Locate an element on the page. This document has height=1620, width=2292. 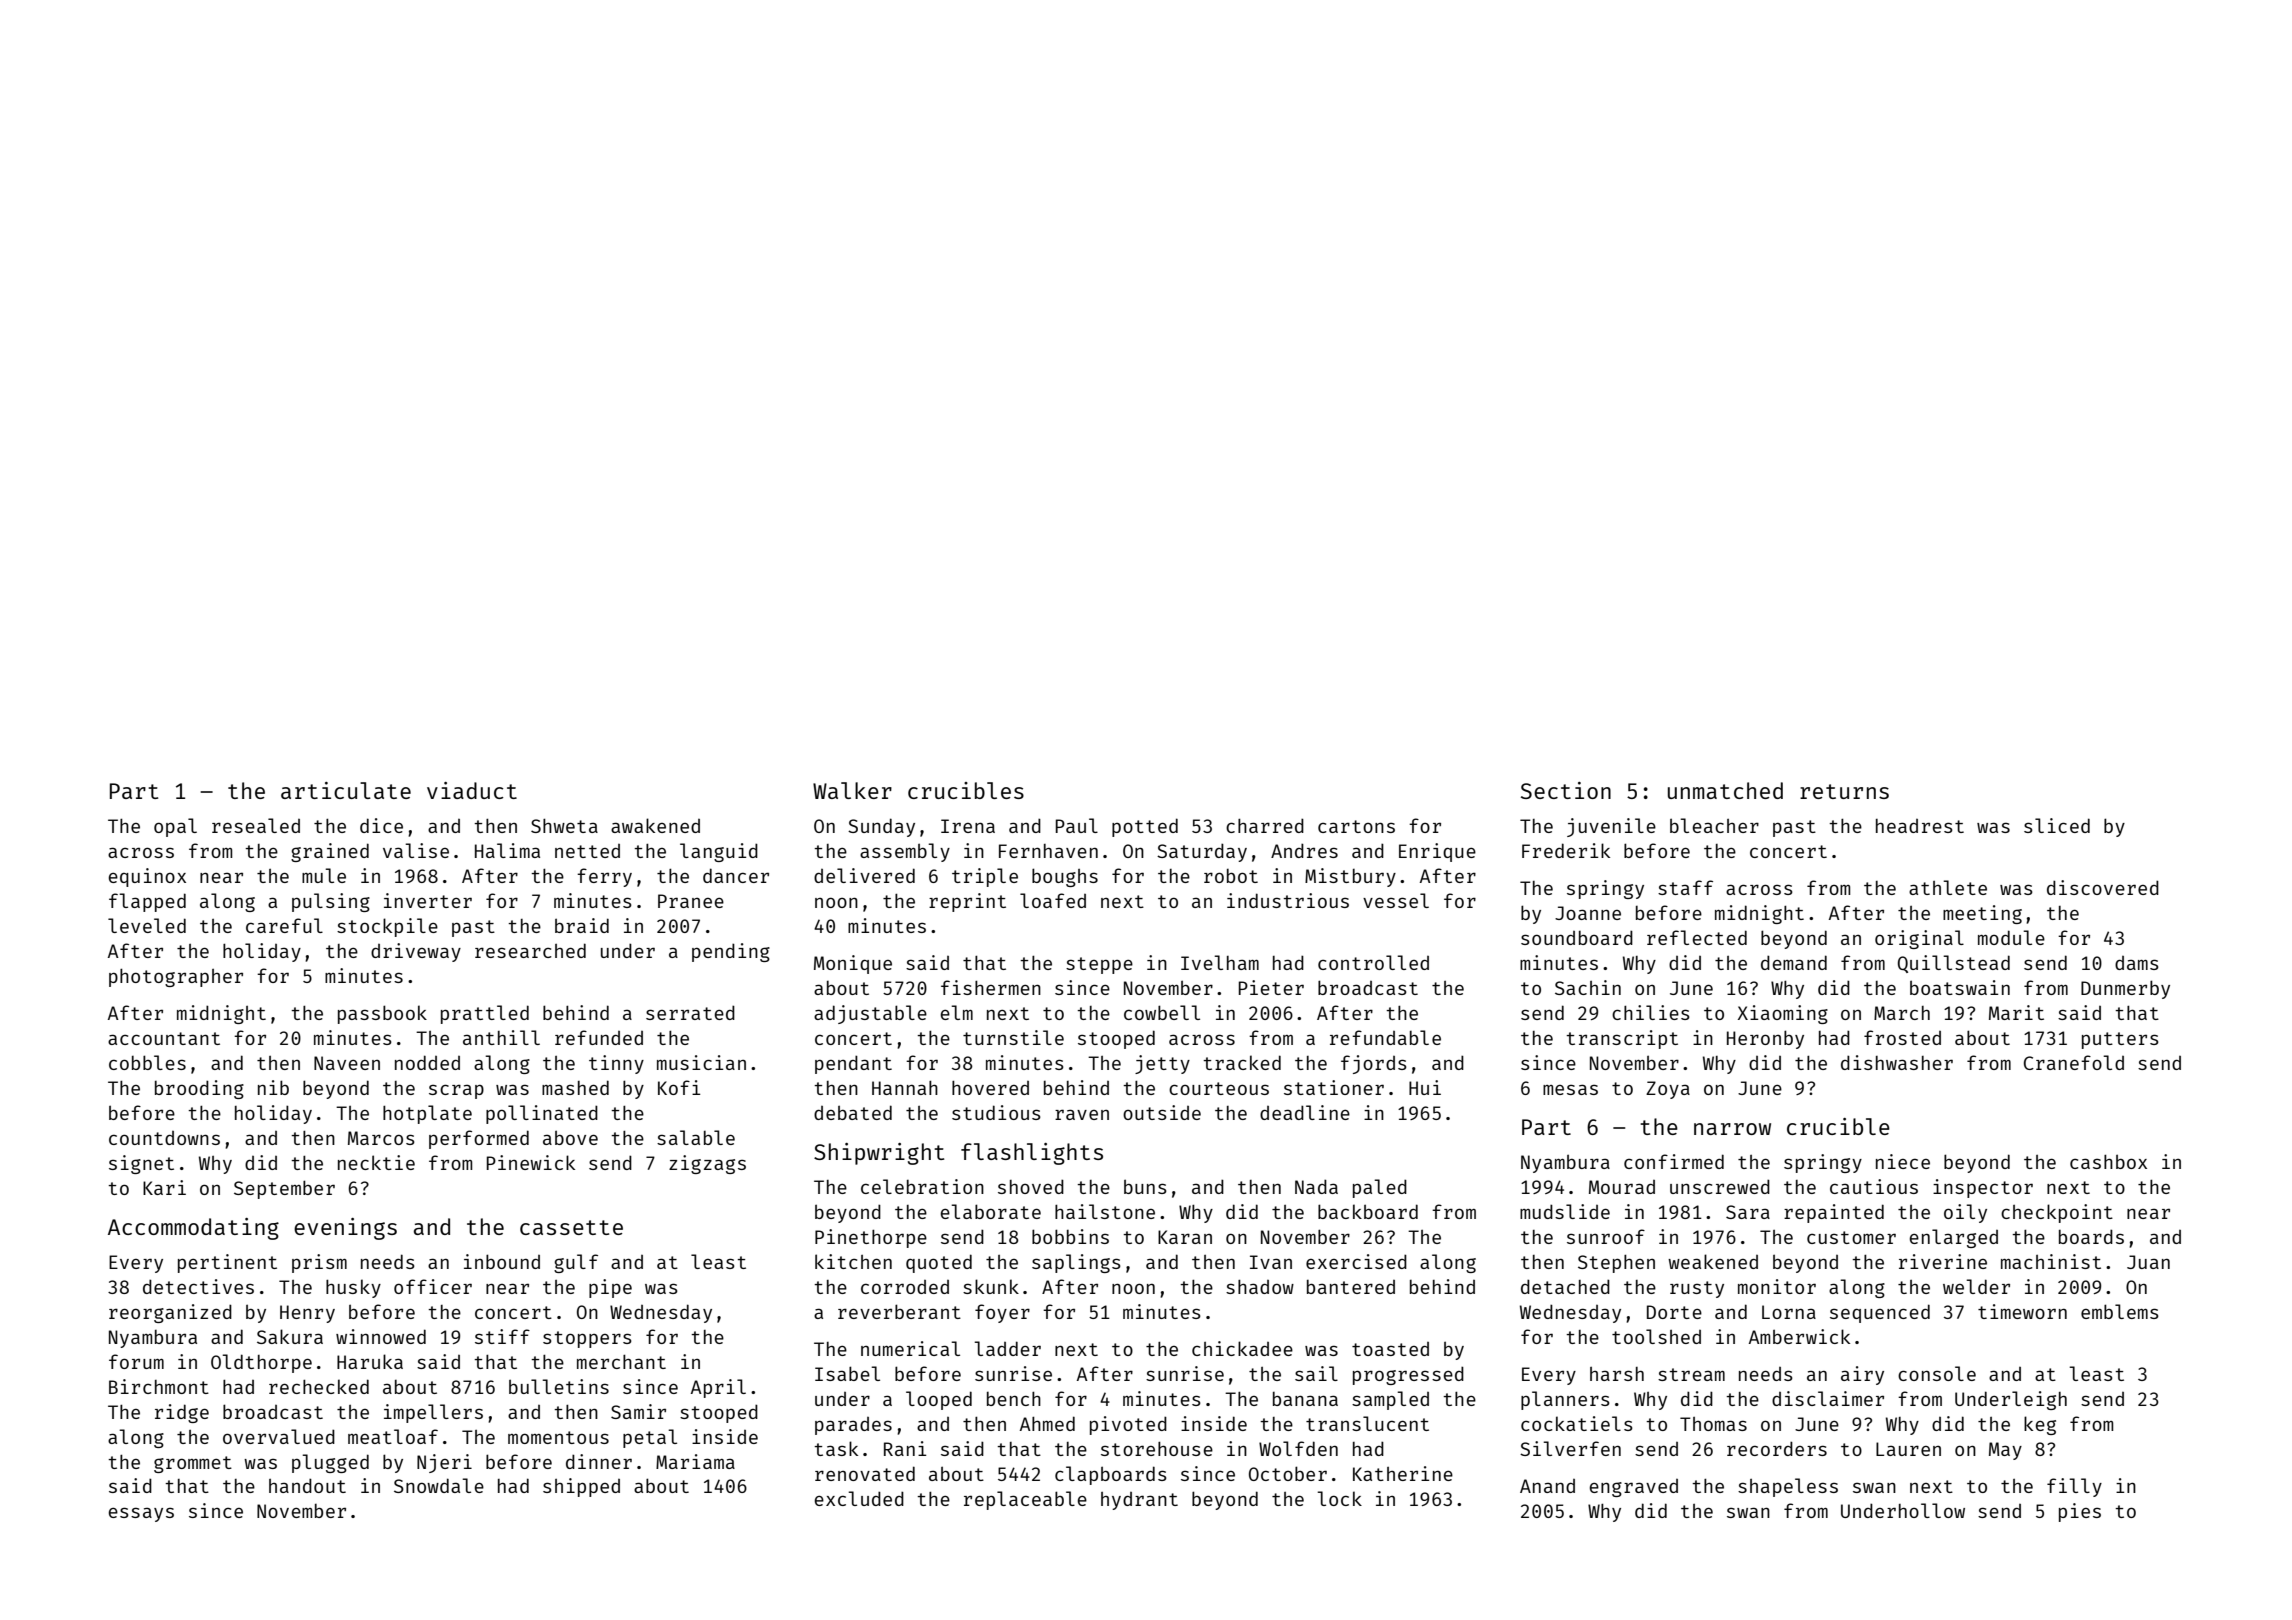
toasted is located at coordinates (1390, 1349).
